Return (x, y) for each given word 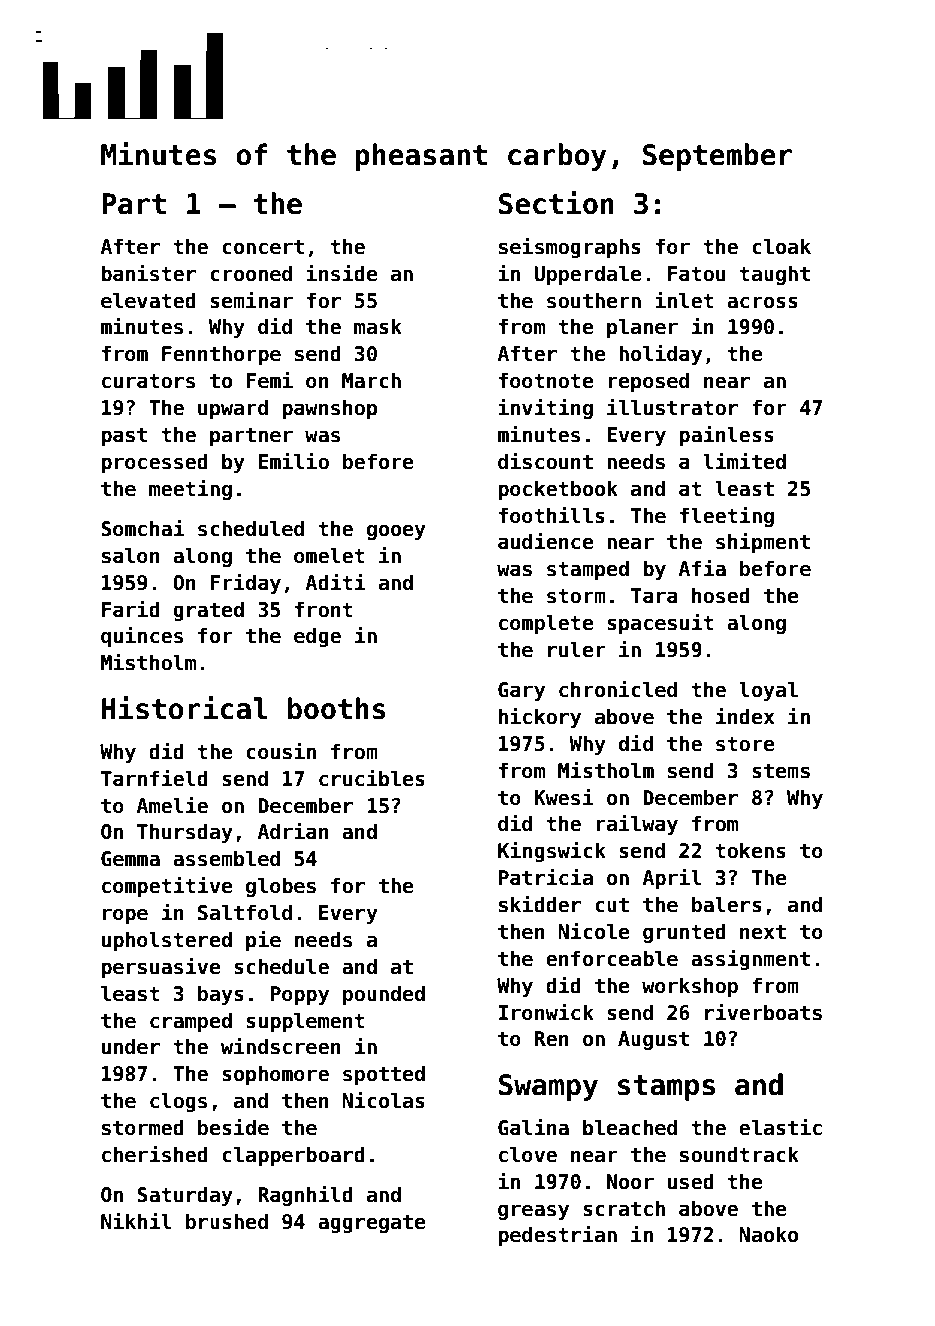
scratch (624, 1208)
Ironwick (546, 1012)
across (762, 302)
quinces (142, 636)
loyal (768, 691)
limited (744, 461)
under (131, 1046)
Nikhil (136, 1220)
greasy (533, 1212)
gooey (396, 532)
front (324, 609)
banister (148, 273)
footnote (546, 380)
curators (148, 381)
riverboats (763, 1012)
